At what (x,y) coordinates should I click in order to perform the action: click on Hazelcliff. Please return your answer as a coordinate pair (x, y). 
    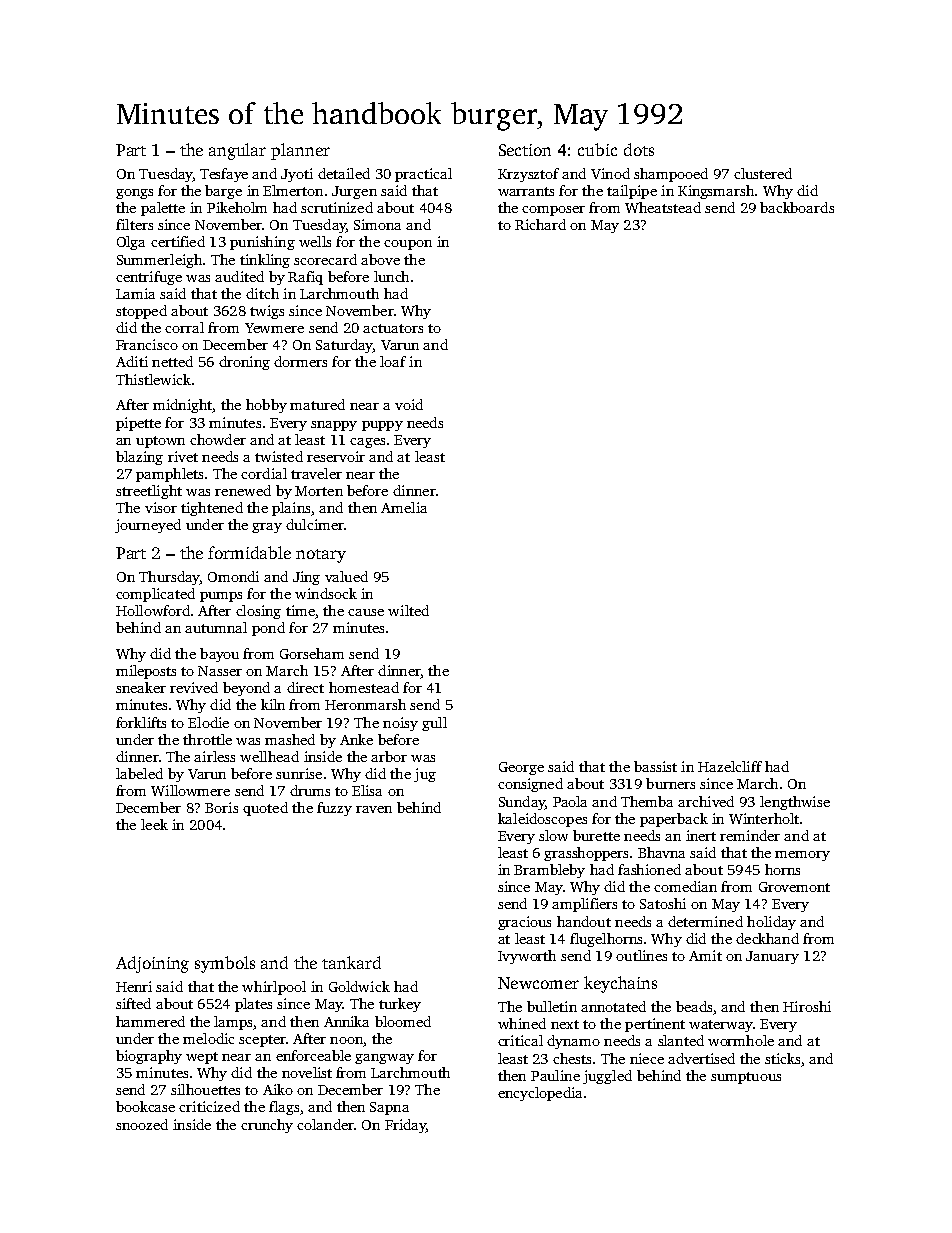
    Looking at the image, I should click on (730, 766).
